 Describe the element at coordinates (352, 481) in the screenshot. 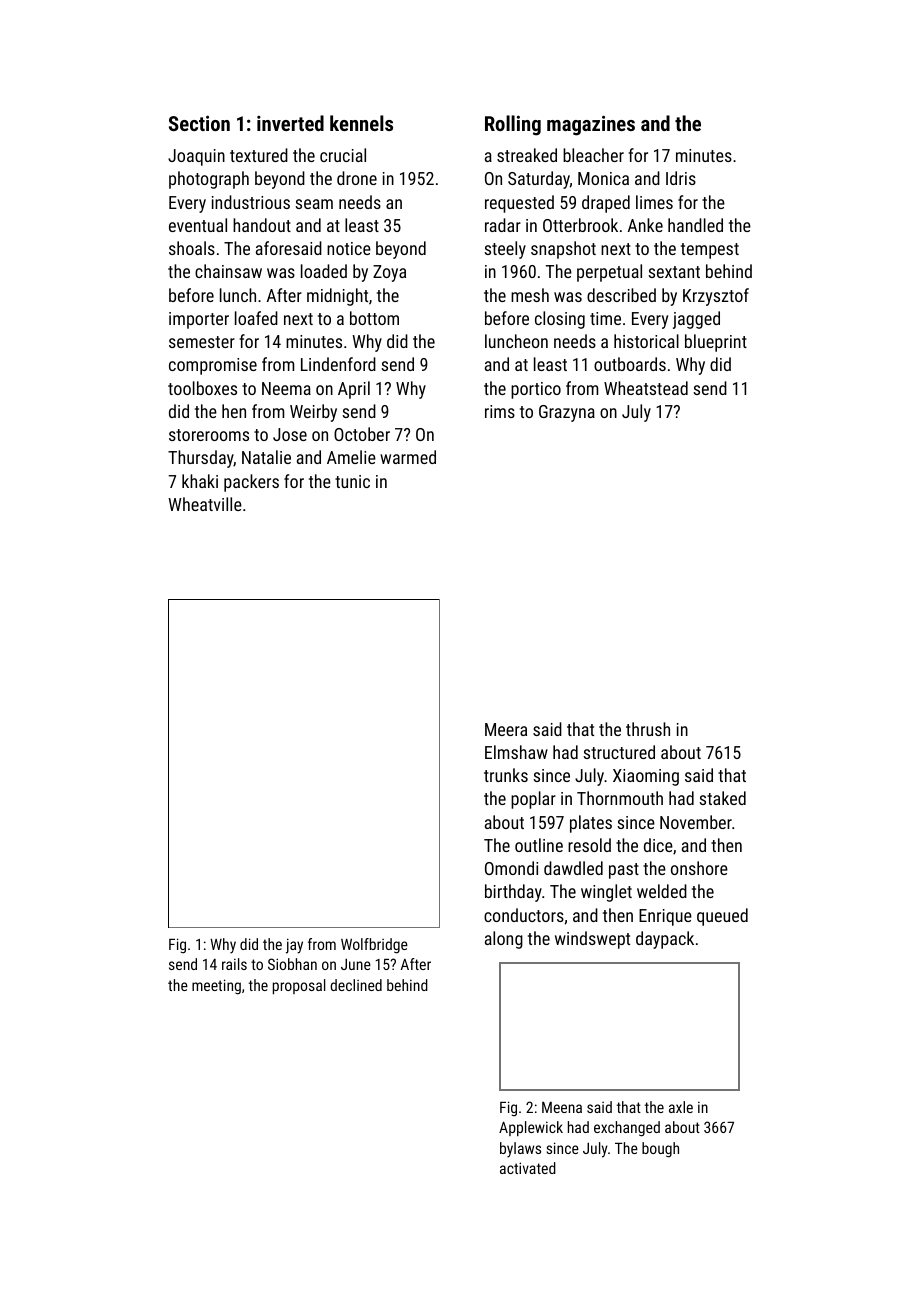

I see `tunic` at that location.
